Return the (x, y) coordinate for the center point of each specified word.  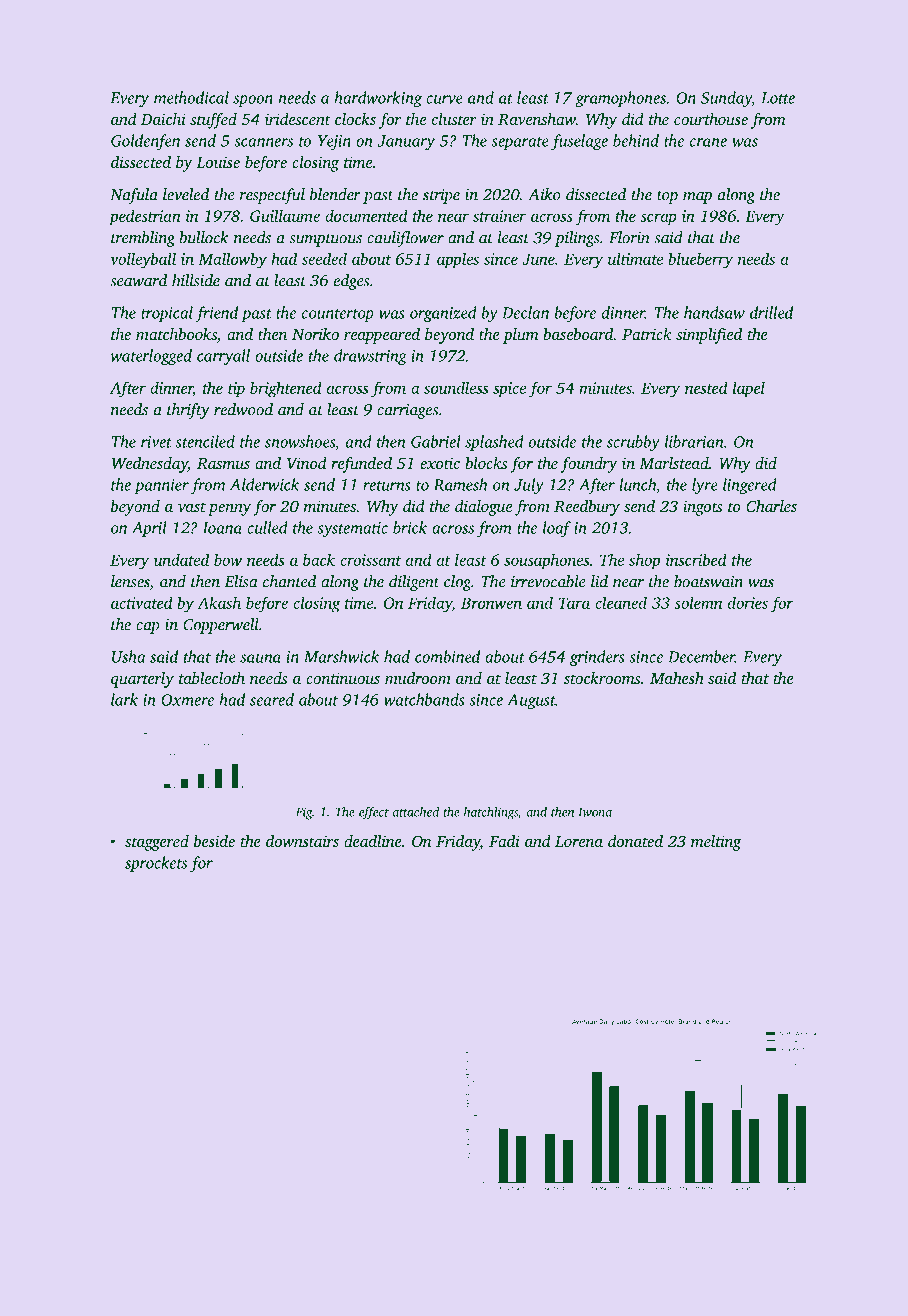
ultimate (635, 258)
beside (214, 841)
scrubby (633, 443)
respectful (272, 196)
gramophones (620, 99)
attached (415, 812)
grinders (597, 658)
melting (716, 843)
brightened (286, 389)
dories (748, 602)
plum (521, 336)
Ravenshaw (537, 119)
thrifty (188, 411)
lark (124, 699)
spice (509, 390)
